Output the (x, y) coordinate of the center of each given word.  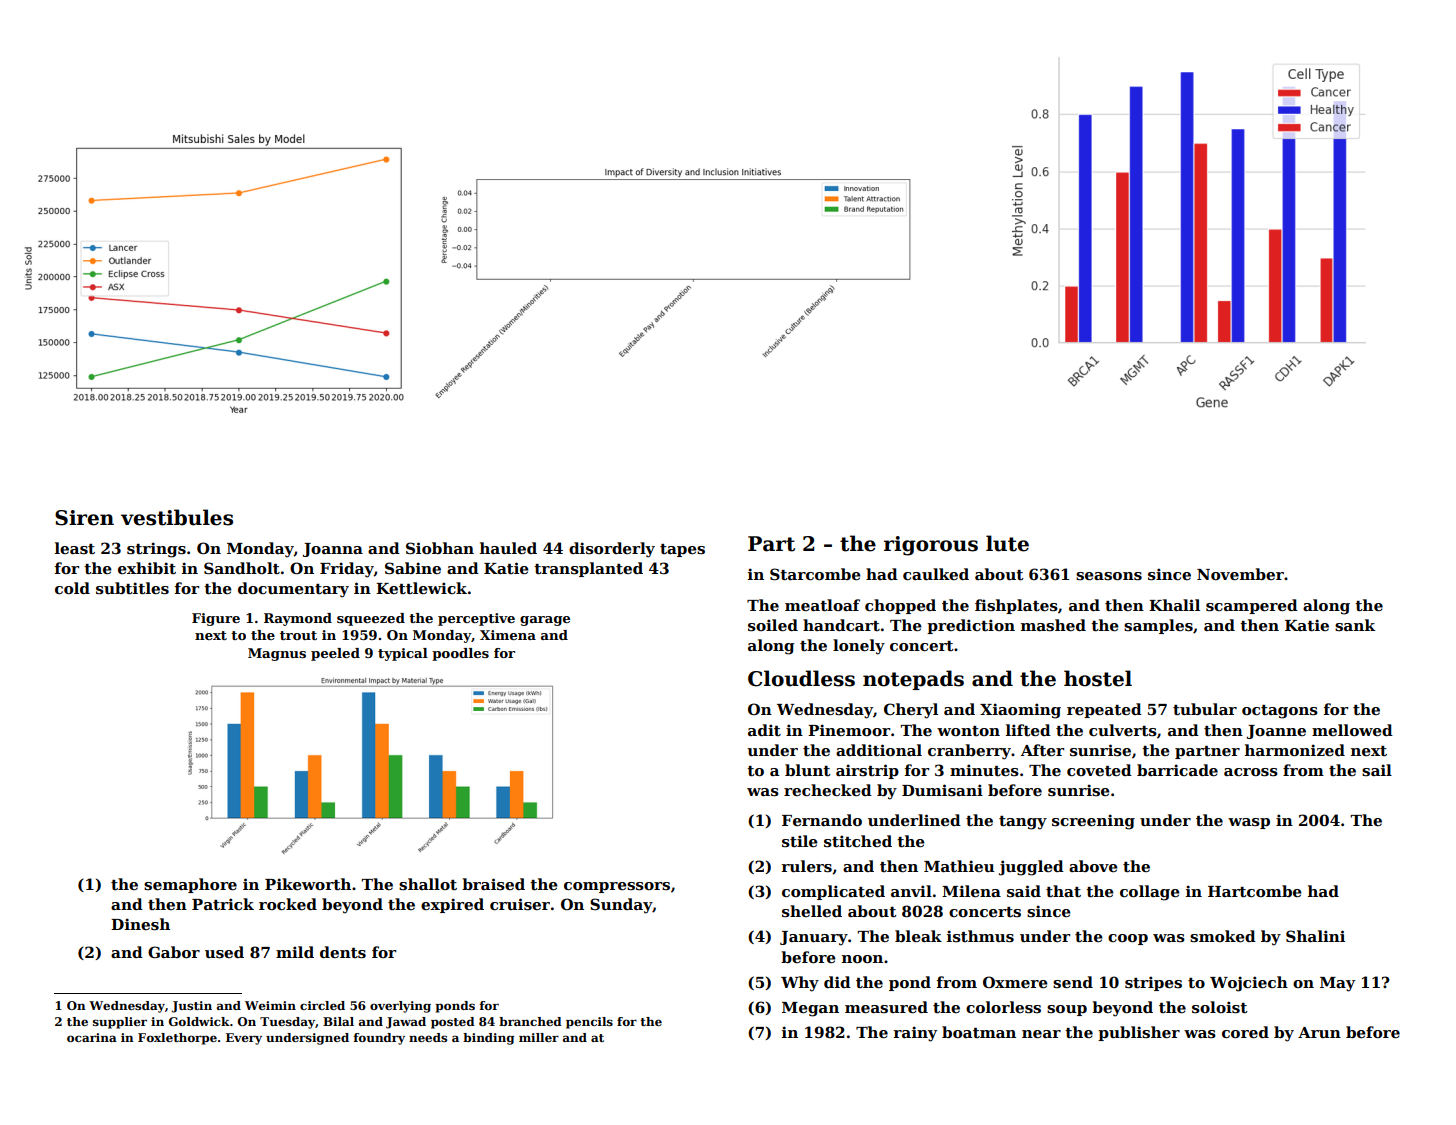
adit (764, 730)
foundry (379, 1039)
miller (539, 1037)
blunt (808, 770)
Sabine (413, 568)
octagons (1280, 712)
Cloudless (801, 678)
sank (1355, 625)
